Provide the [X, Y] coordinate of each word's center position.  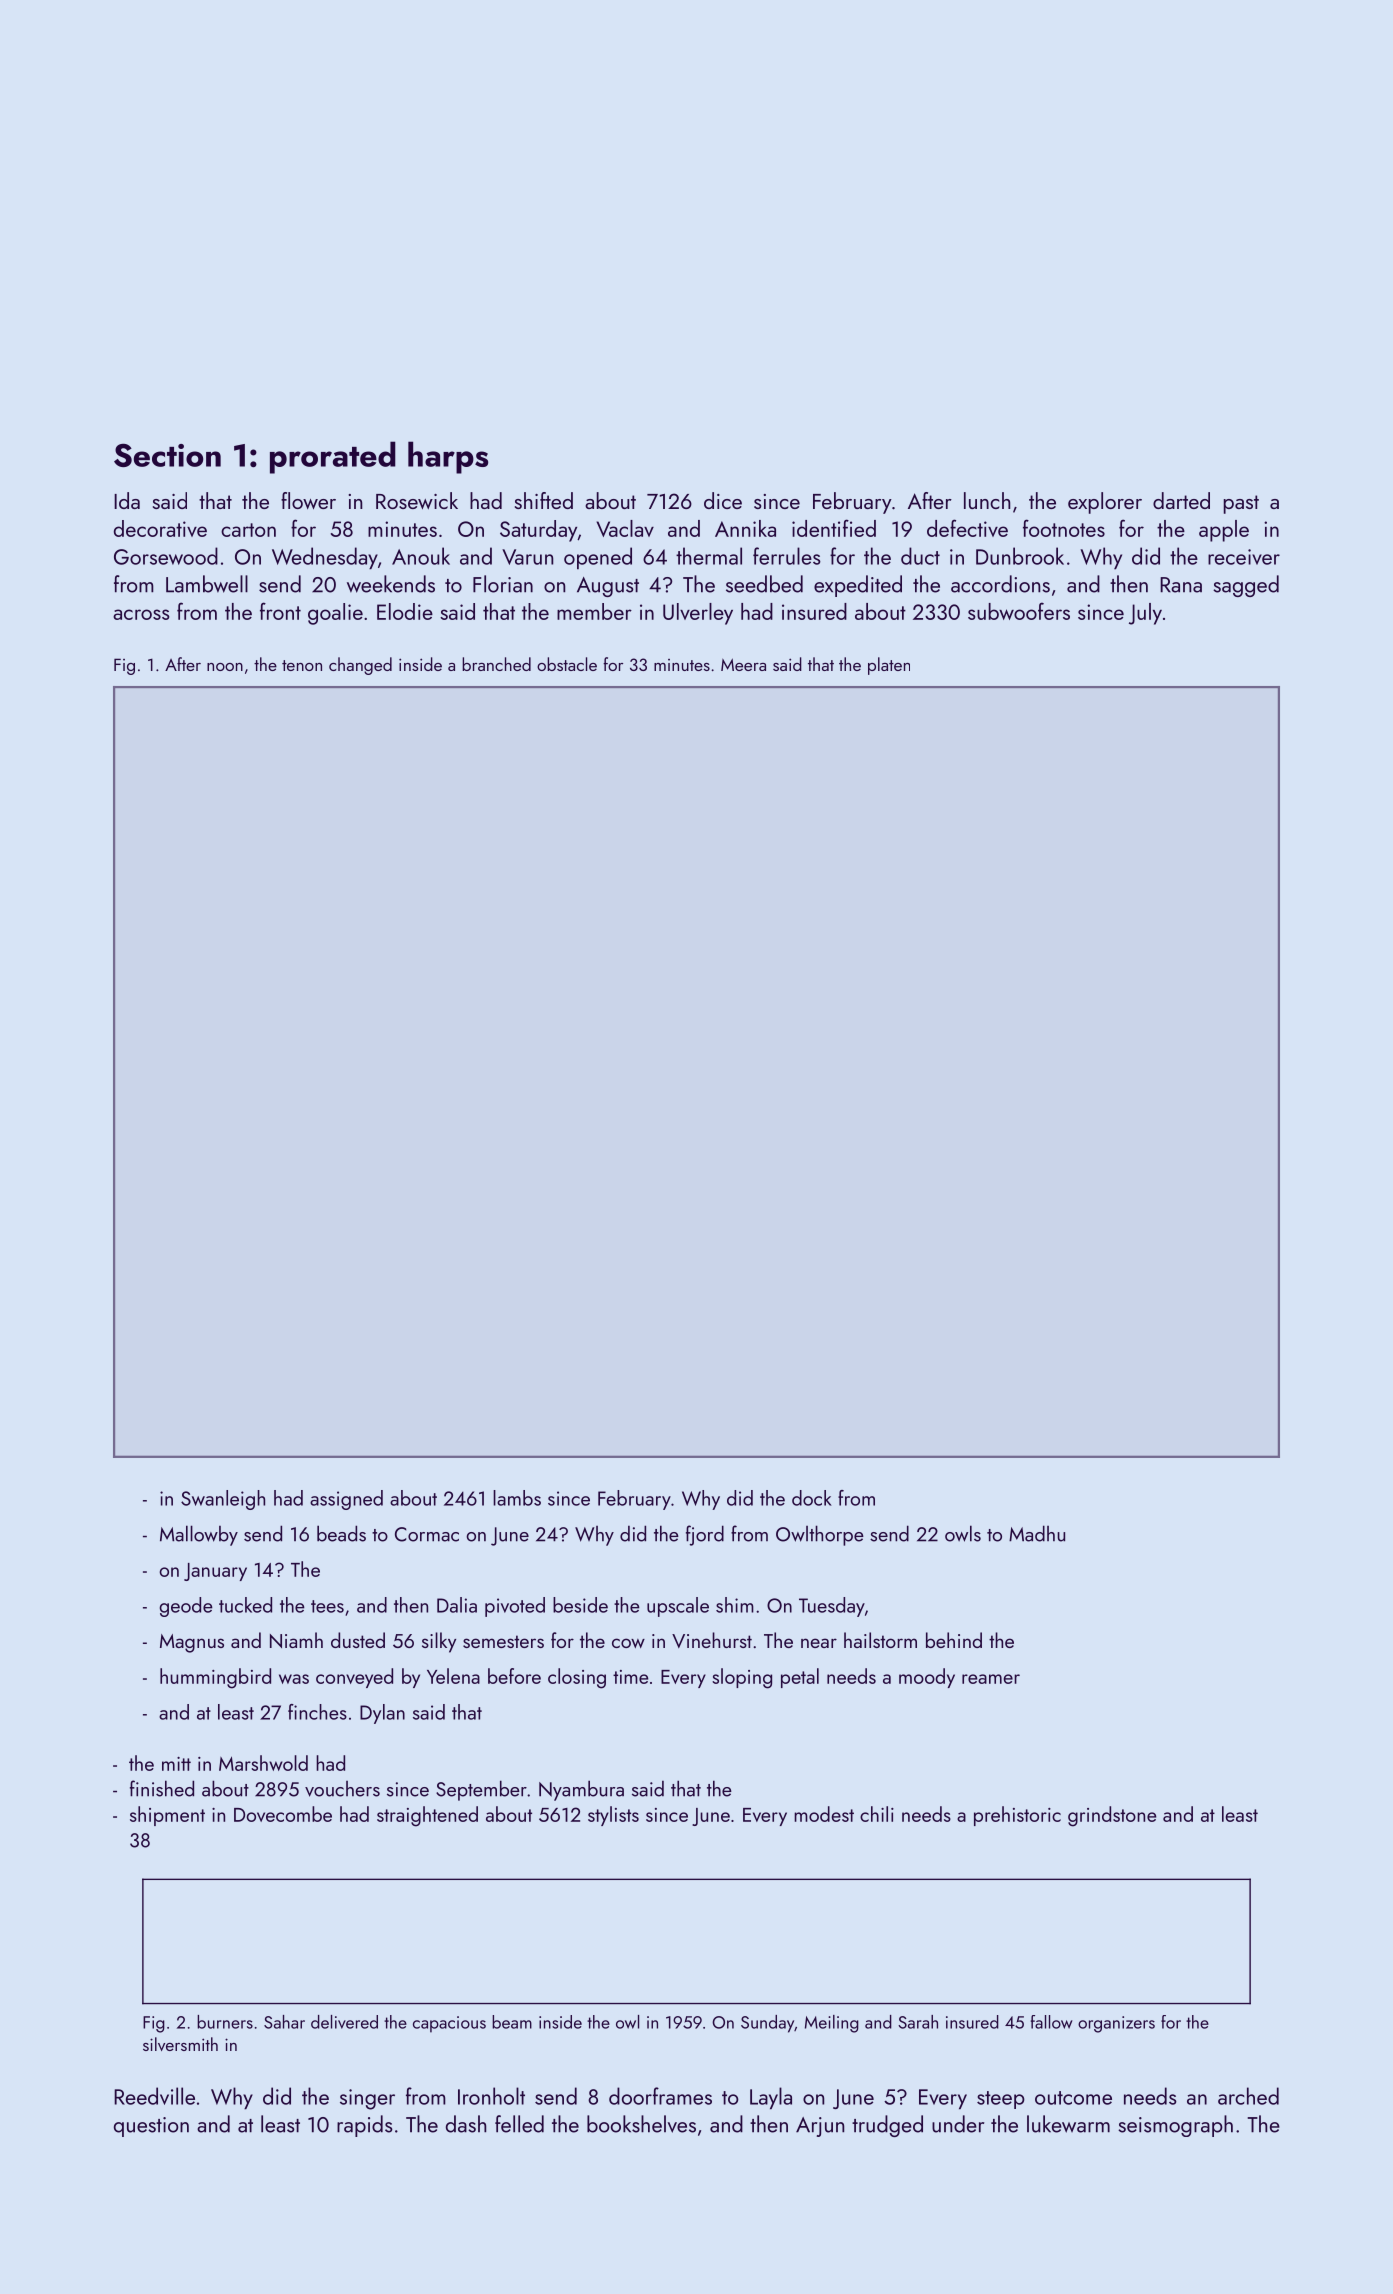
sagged [1246, 586]
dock [812, 1498]
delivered [344, 2022]
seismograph [1175, 2126]
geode [186, 1607]
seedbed [764, 584]
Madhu [1037, 1533]
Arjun [820, 2127]
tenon [302, 665]
